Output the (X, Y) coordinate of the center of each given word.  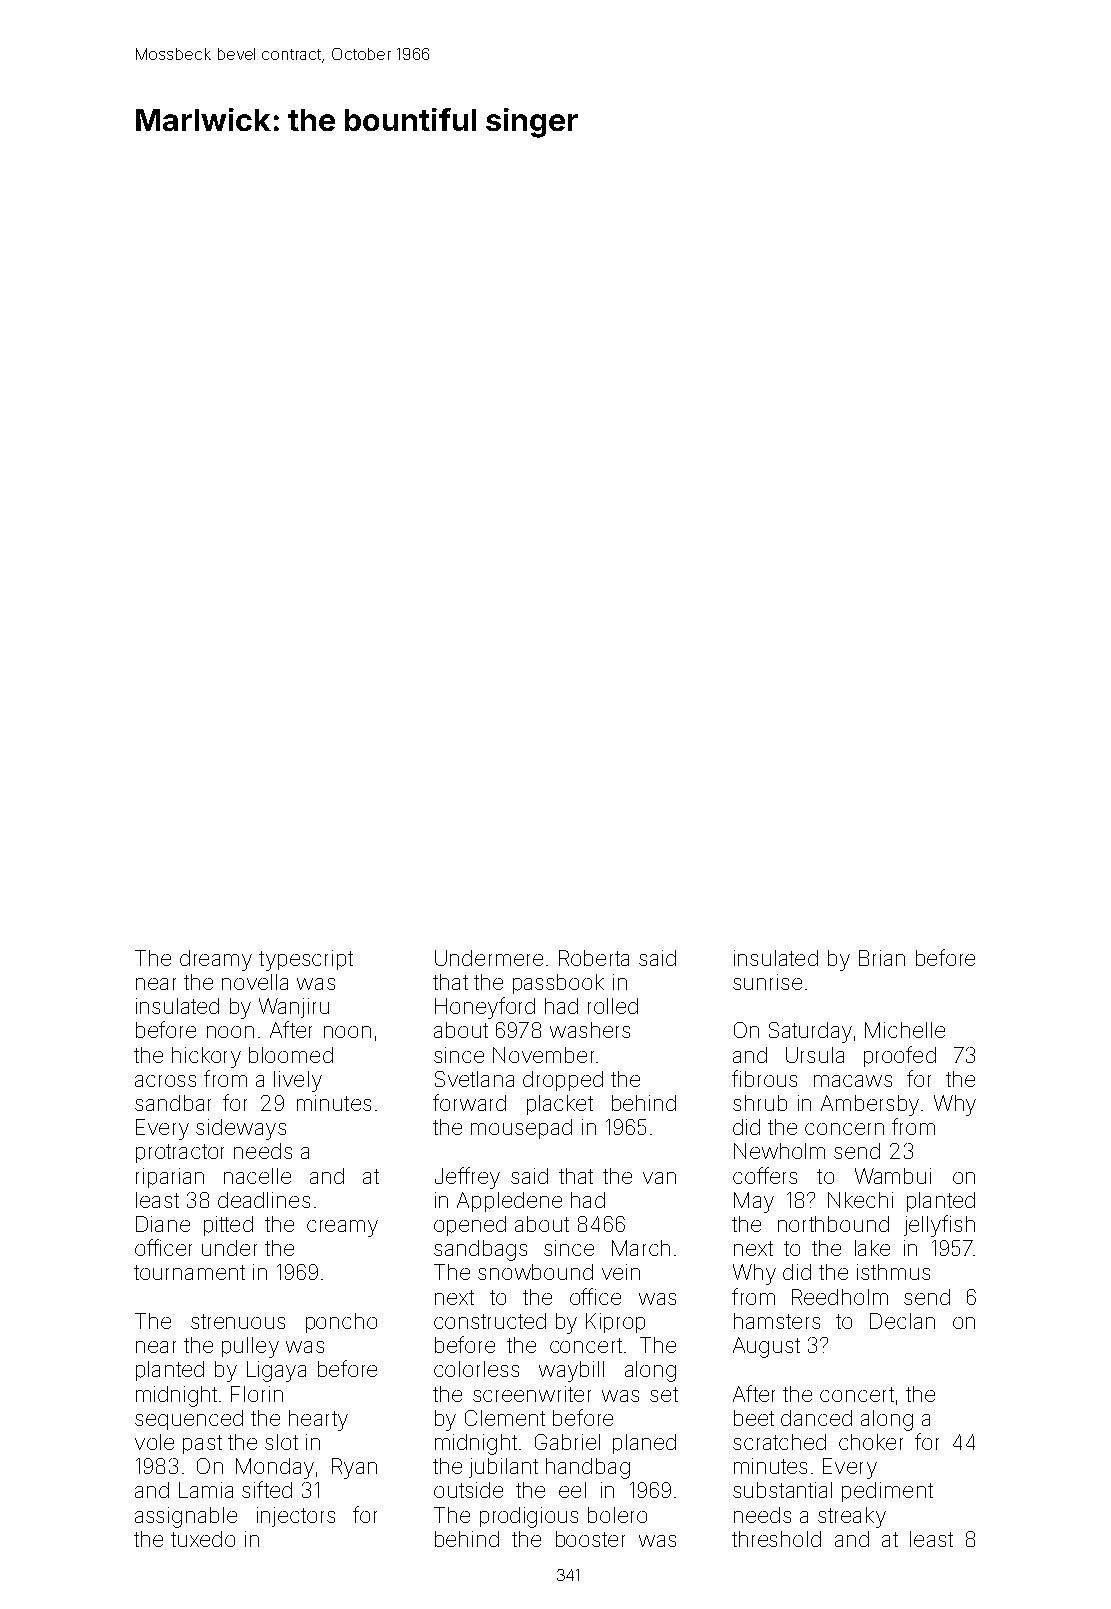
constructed (490, 1321)
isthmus (893, 1272)
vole (154, 1442)
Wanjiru (294, 1008)
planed (644, 1444)
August (766, 1347)
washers (590, 1030)
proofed (900, 1056)
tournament (189, 1272)
